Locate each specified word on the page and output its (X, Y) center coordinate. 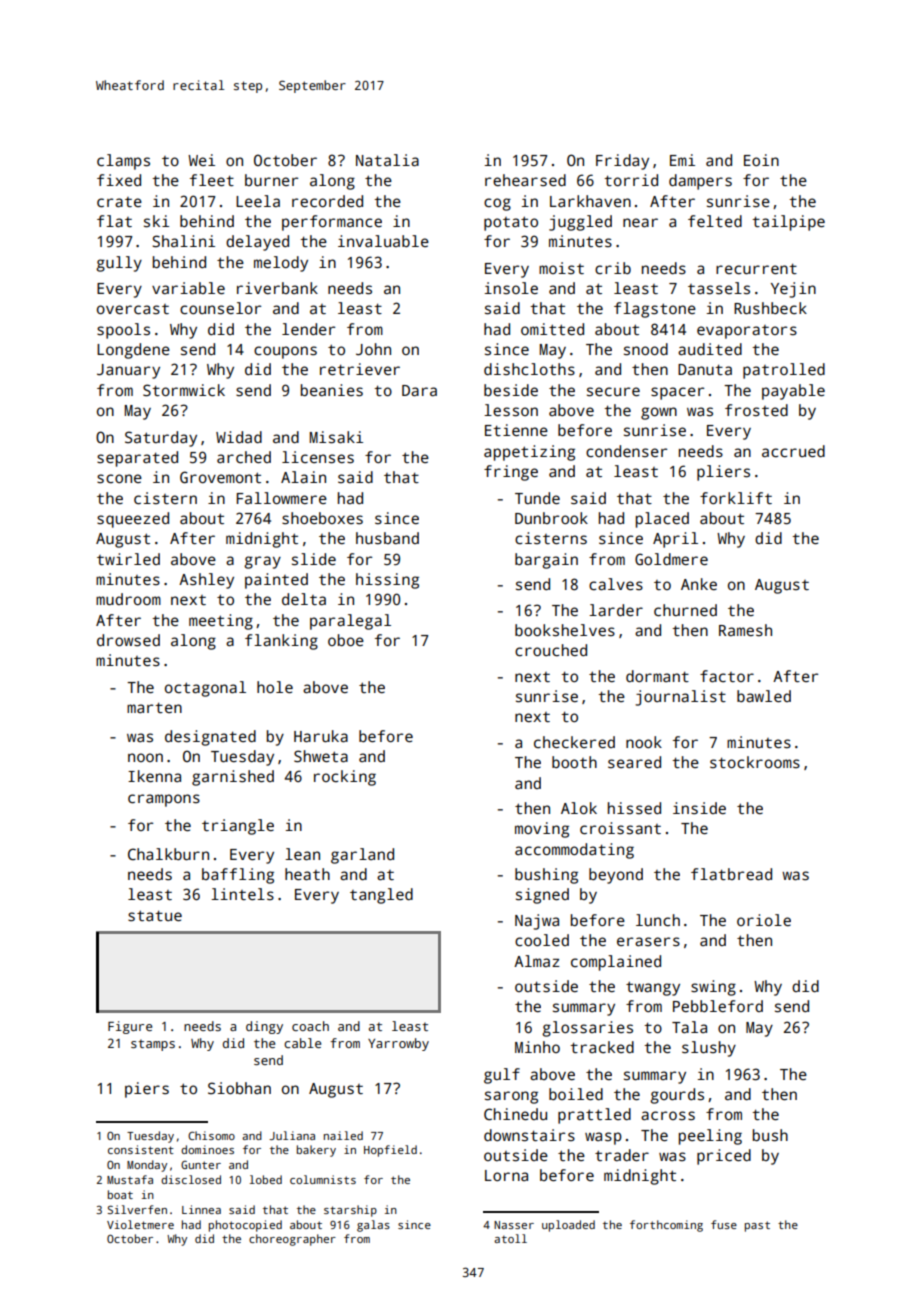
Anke (699, 584)
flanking (281, 642)
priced (724, 1157)
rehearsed (525, 180)
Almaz (537, 961)
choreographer (292, 1240)
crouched (551, 650)
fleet (212, 180)
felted (715, 221)
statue (155, 915)
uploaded (568, 1226)
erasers (648, 941)
